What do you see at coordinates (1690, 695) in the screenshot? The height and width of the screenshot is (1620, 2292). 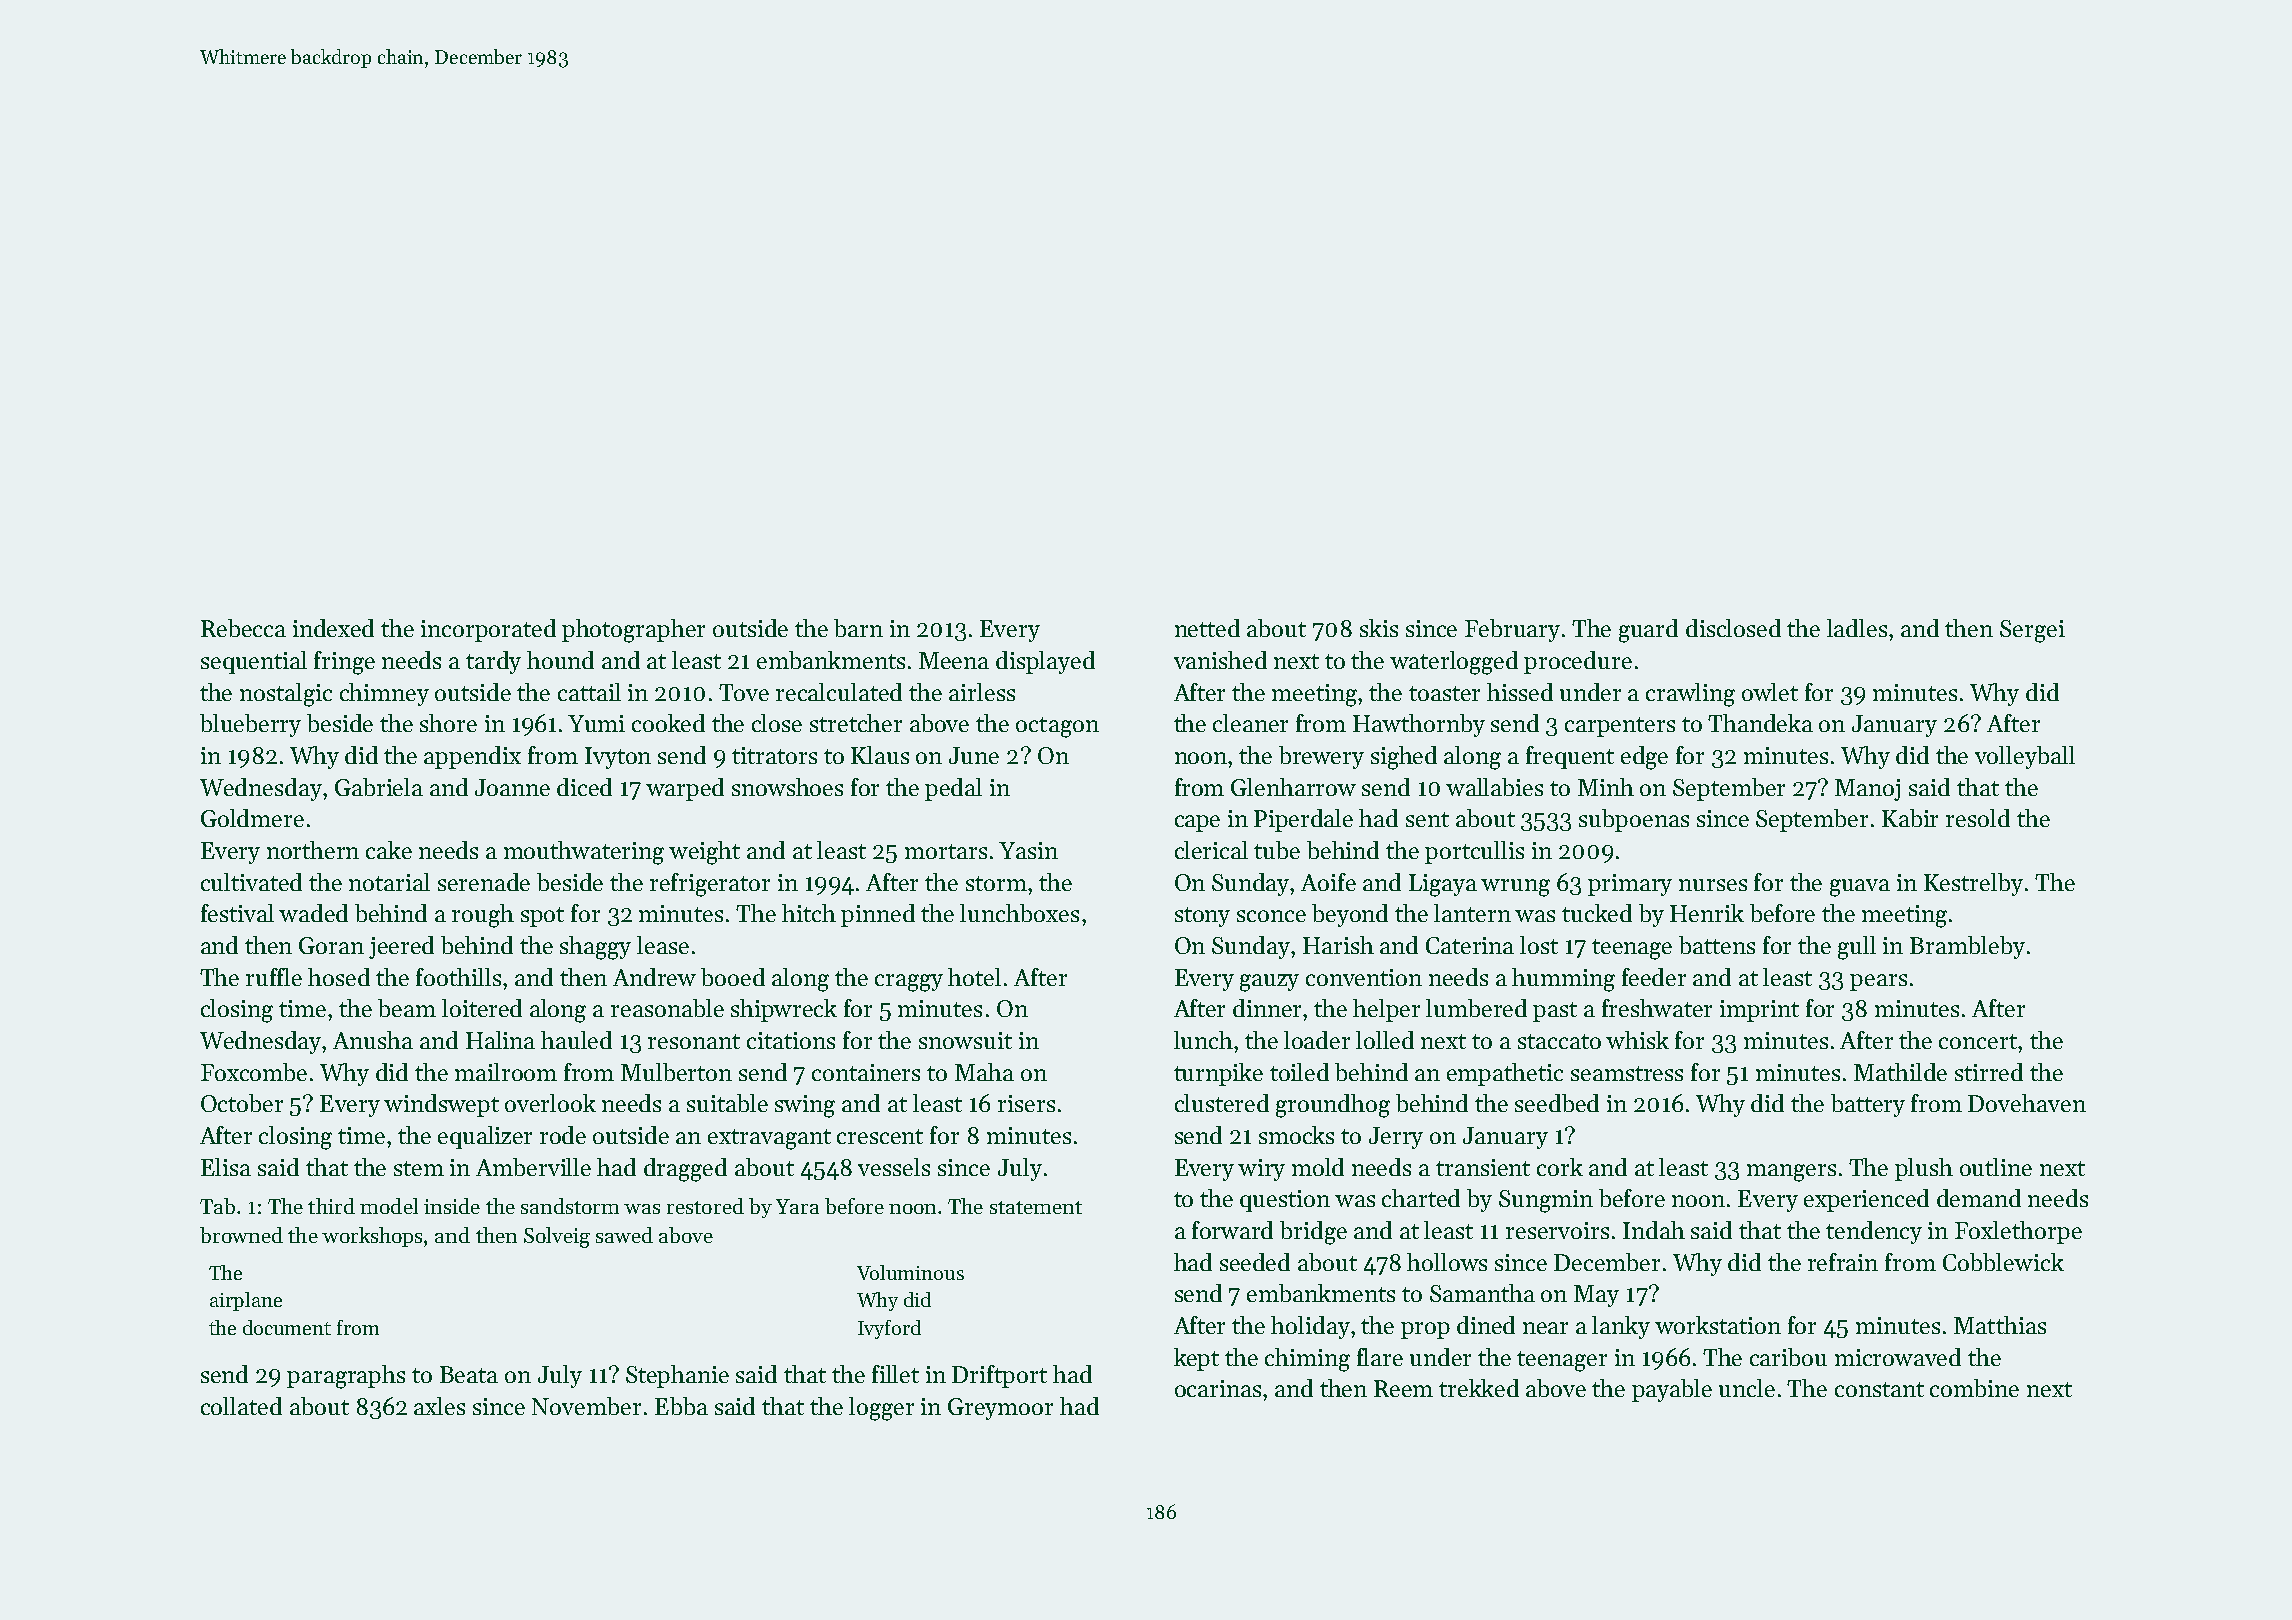 I see `crawling` at bounding box center [1690, 695].
